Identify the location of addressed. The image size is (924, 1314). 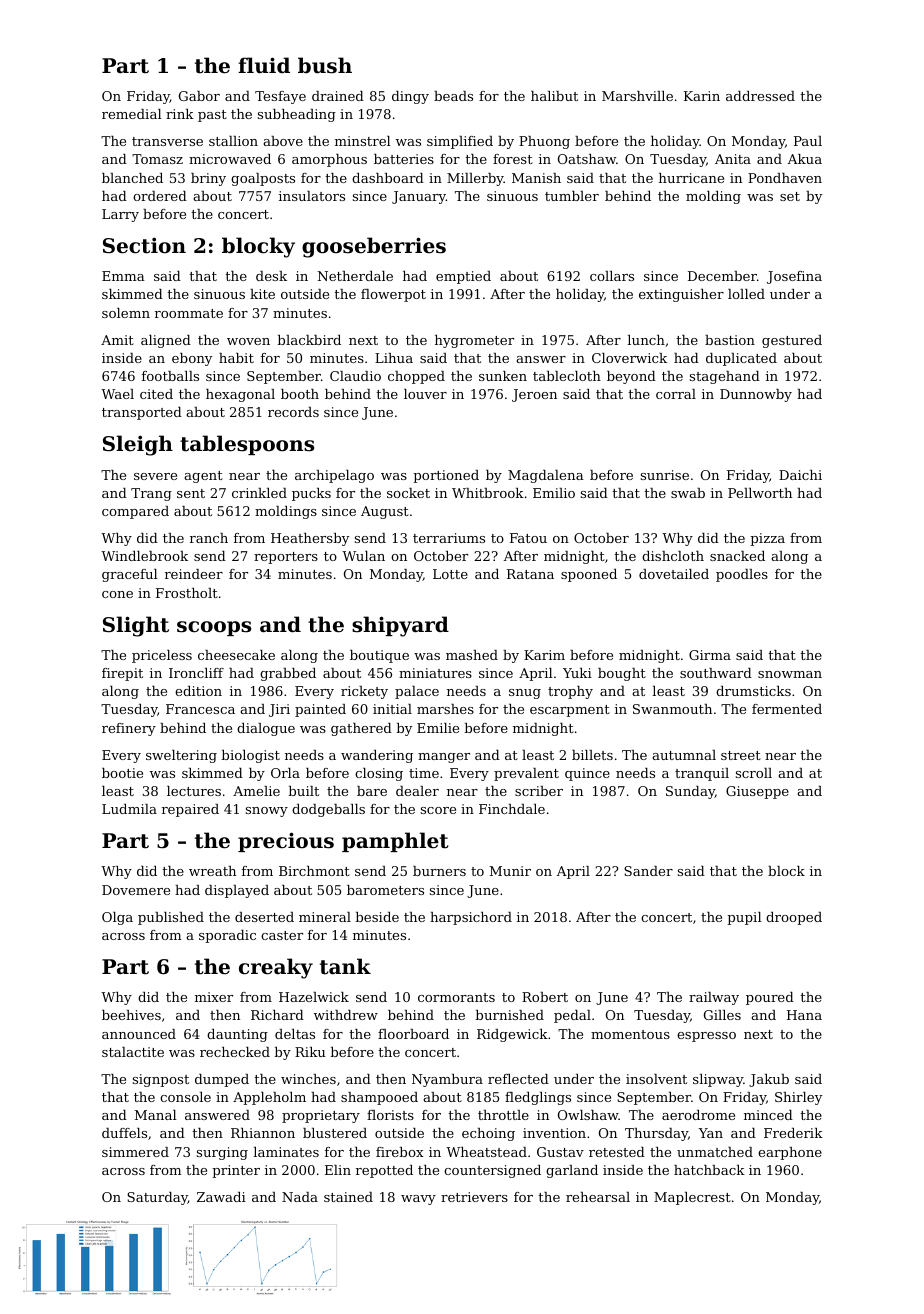
(760, 96).
